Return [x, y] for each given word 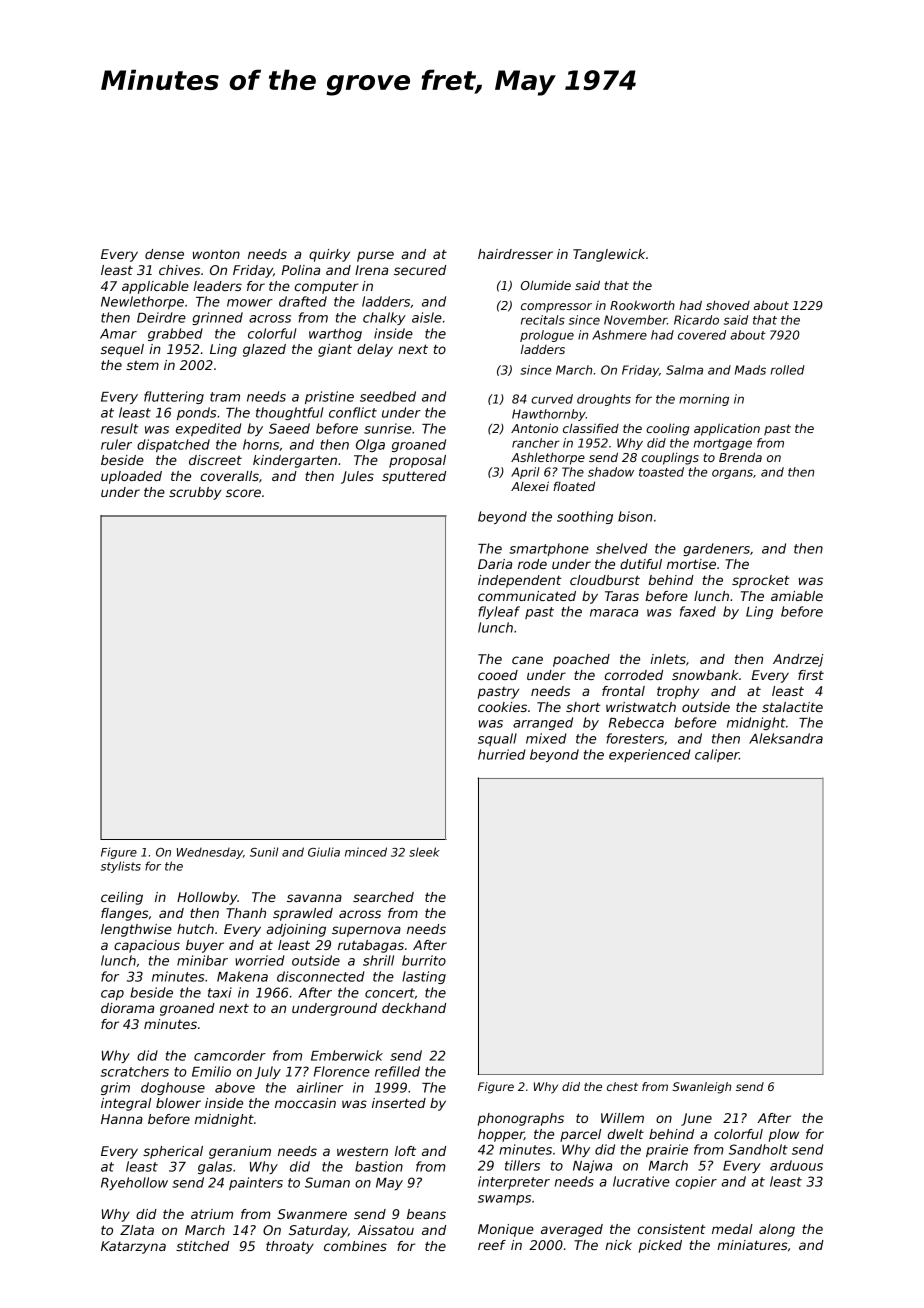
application [727, 429]
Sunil [264, 852]
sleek [424, 852]
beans [426, 1214]
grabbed [175, 334]
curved [552, 399]
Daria [495, 564]
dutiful [641, 564]
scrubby [195, 493]
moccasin [305, 1103]
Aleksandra [786, 738]
